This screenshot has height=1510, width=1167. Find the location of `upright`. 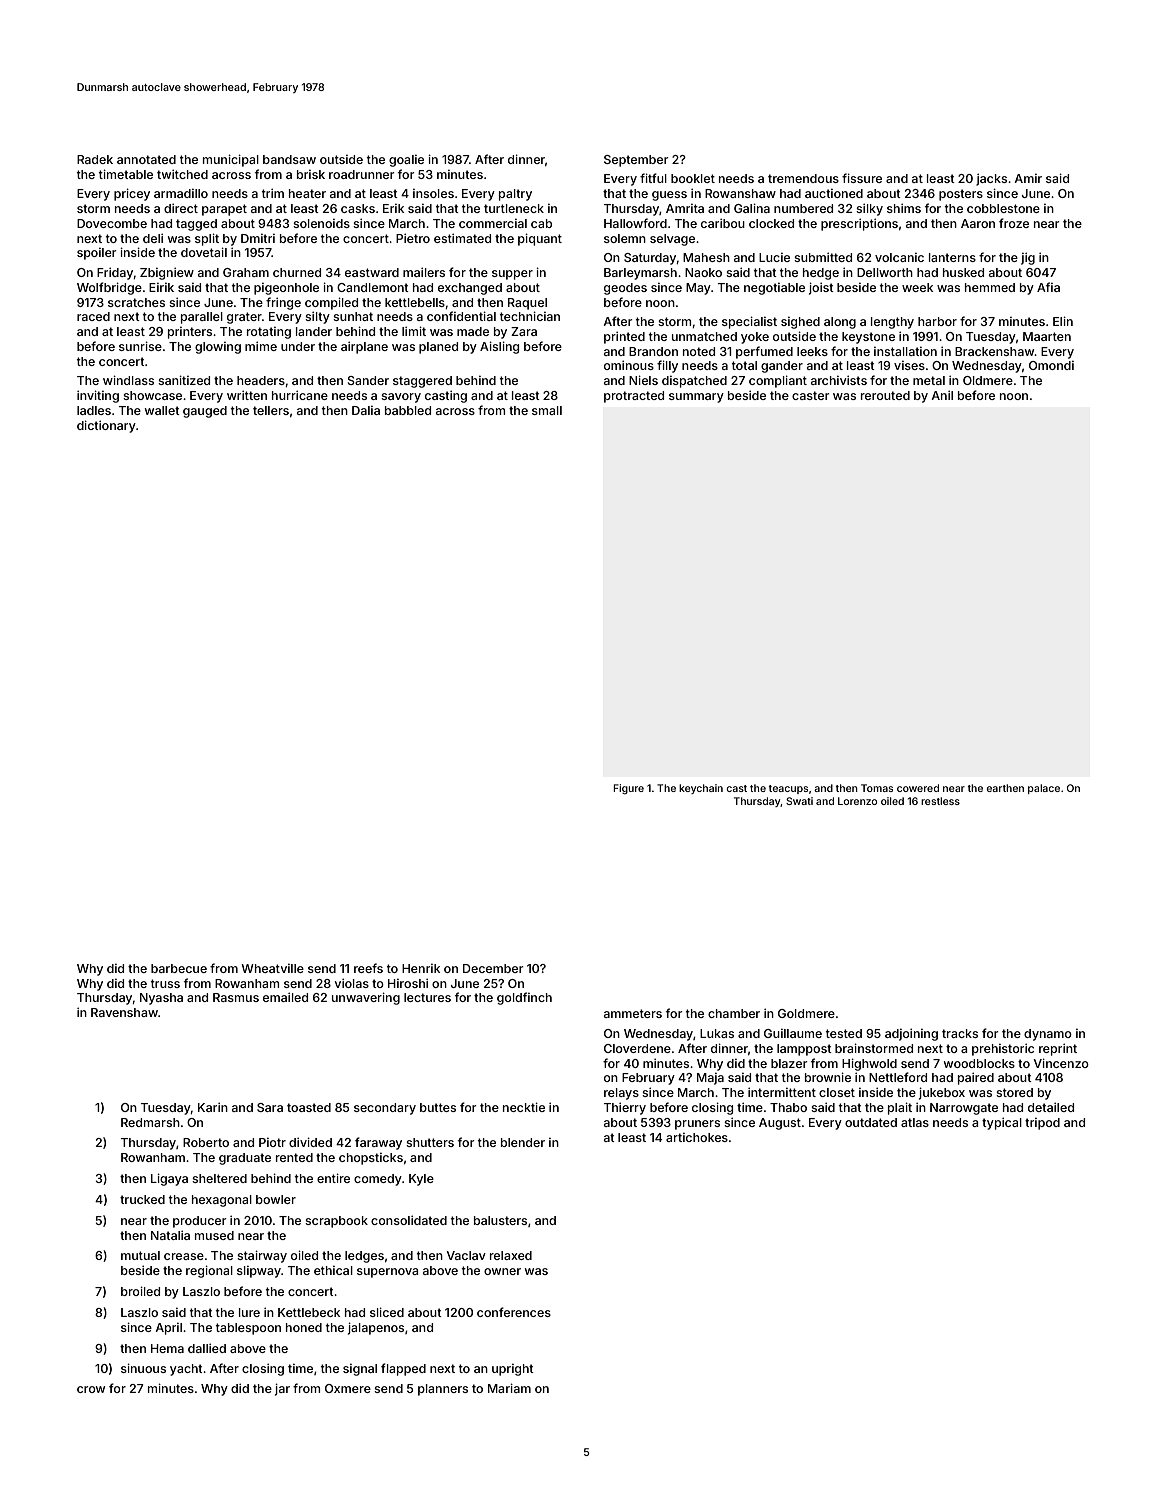

upright is located at coordinates (513, 1370).
